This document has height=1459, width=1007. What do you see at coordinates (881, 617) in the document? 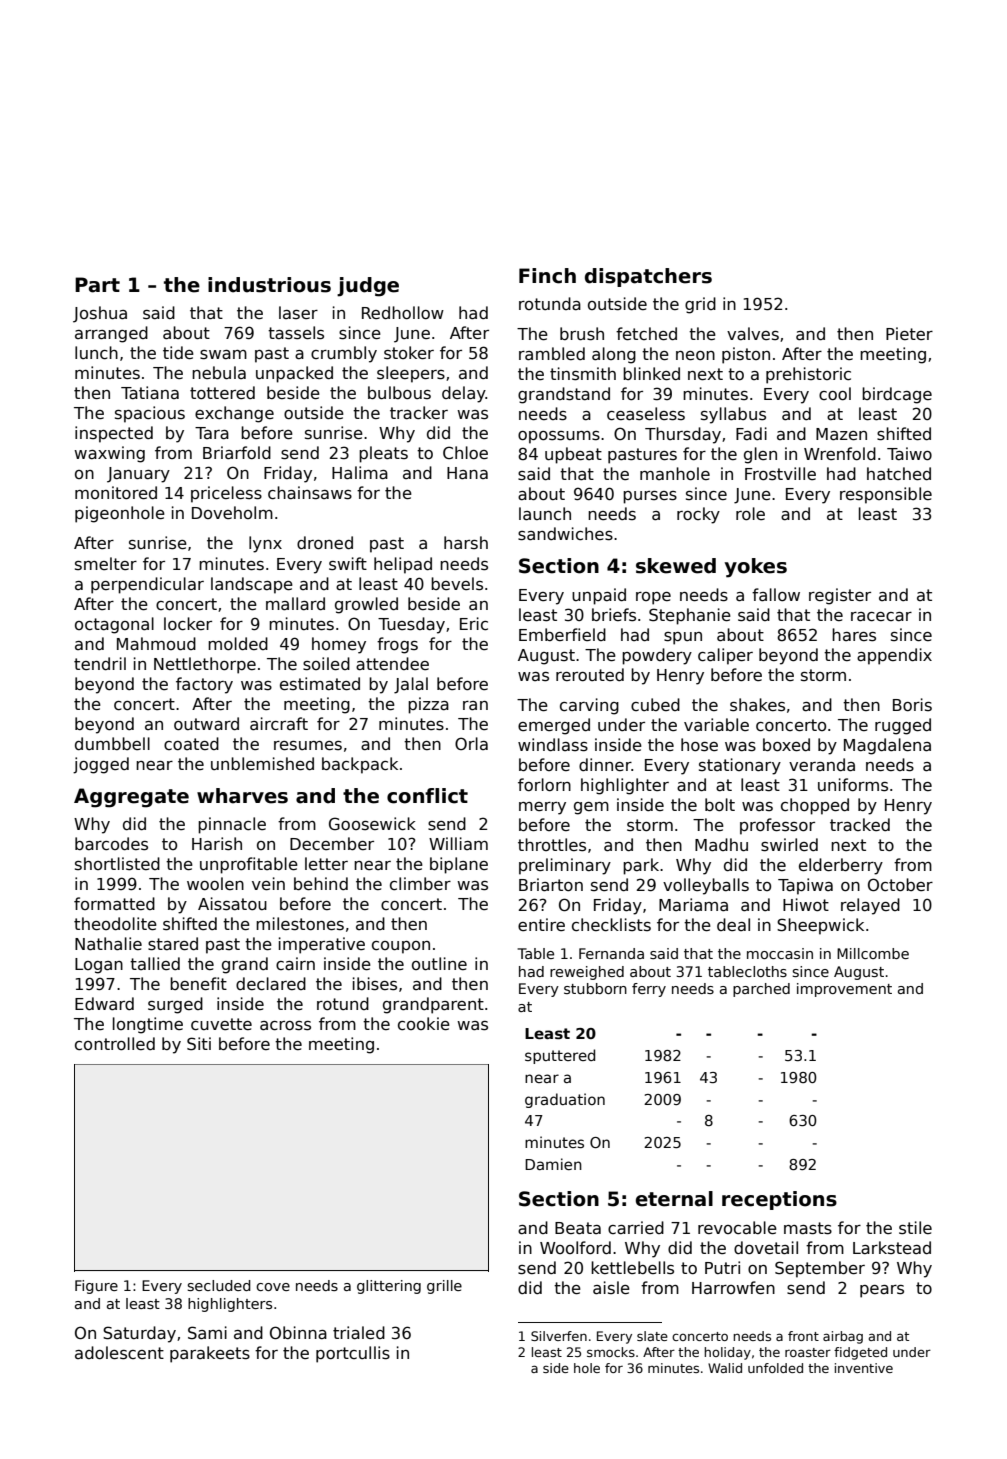
I see `racecar` at bounding box center [881, 617].
